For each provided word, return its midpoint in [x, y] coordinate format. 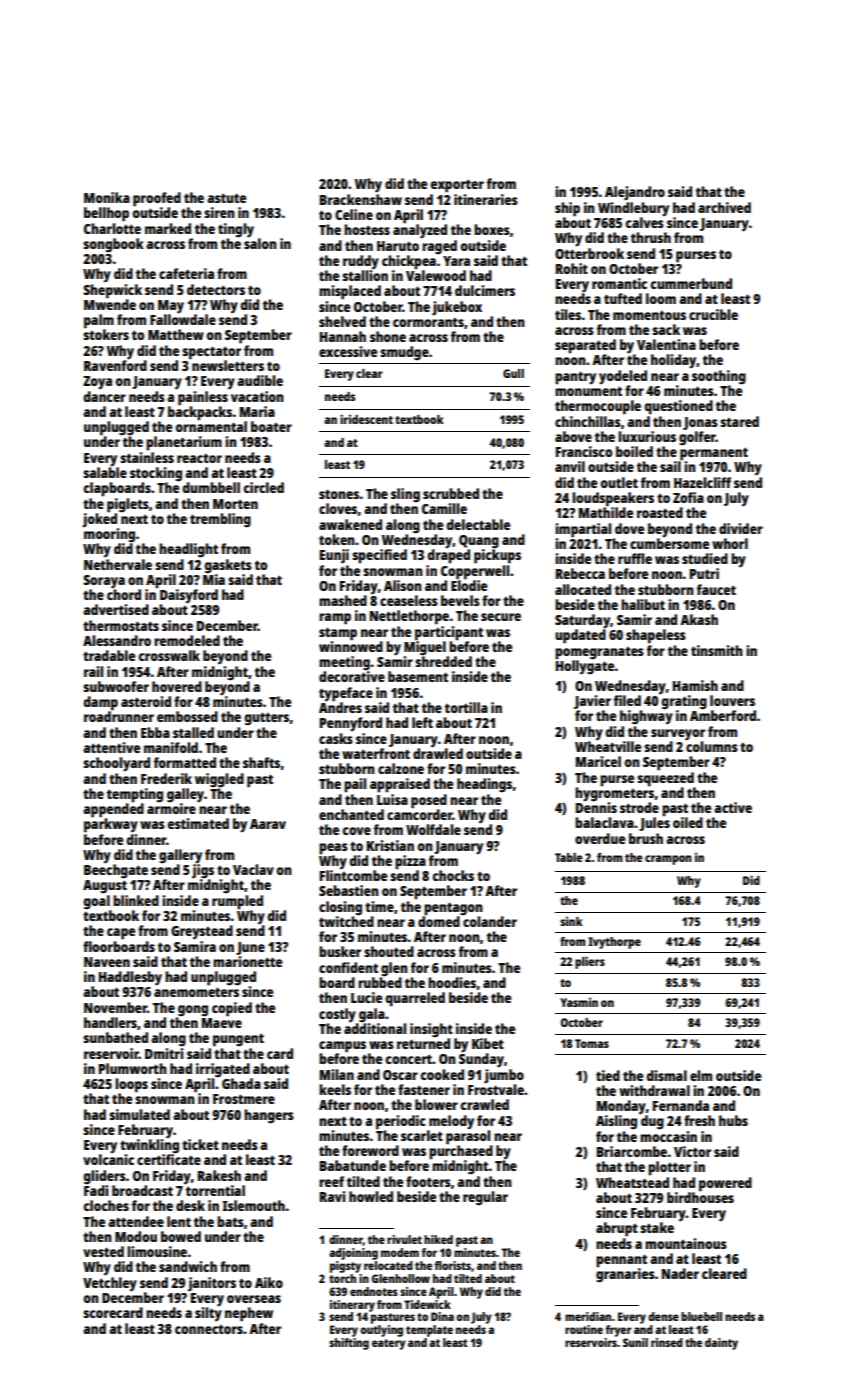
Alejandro [635, 193]
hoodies [452, 982]
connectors [209, 1329]
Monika [107, 197]
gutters [266, 719]
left [422, 722]
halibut [643, 604]
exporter [457, 186]
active [733, 807]
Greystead [202, 932]
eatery [389, 1344]
